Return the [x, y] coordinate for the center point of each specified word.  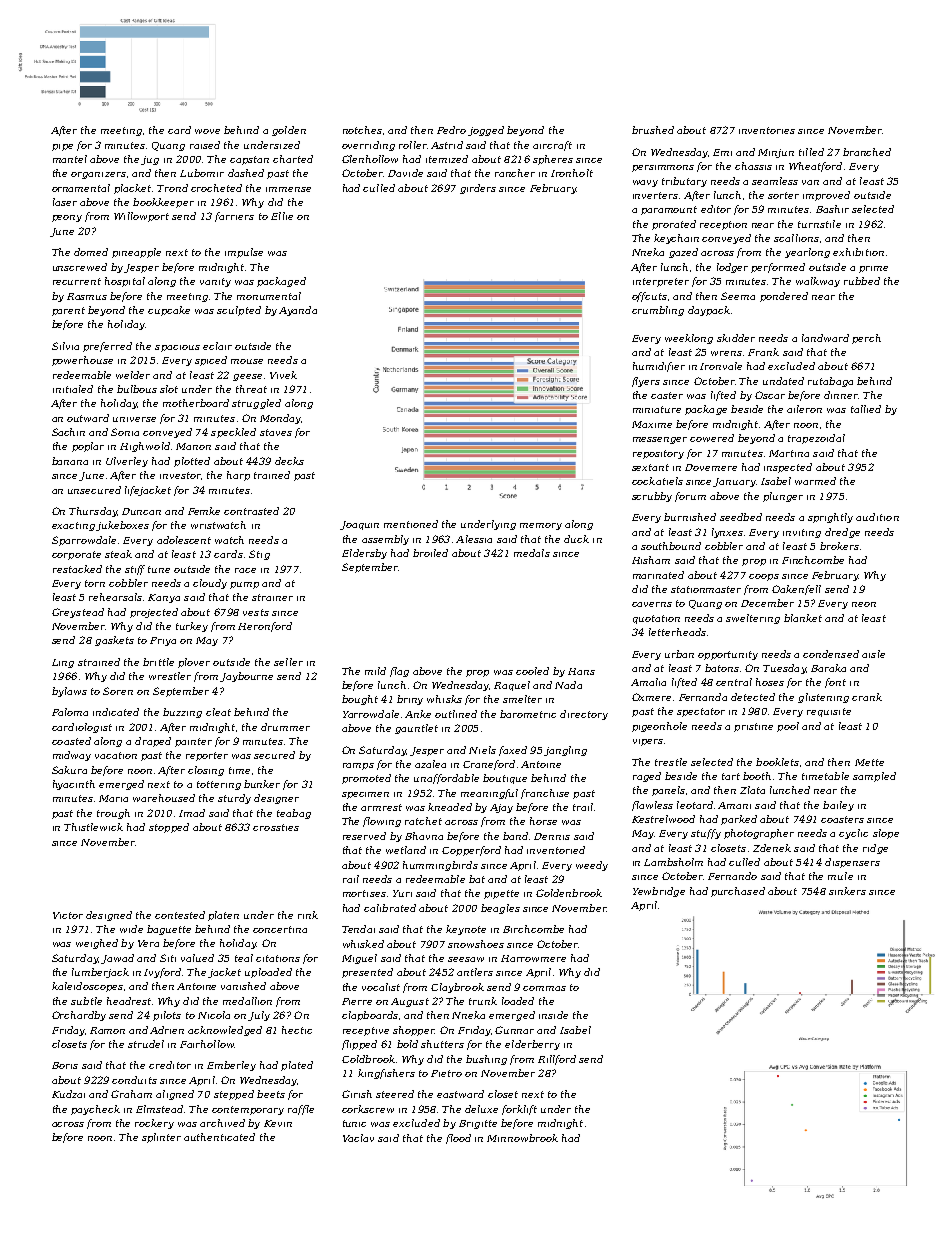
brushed [653, 130]
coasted [71, 741]
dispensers [852, 863]
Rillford [557, 1060]
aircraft [552, 146]
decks [289, 461]
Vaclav [358, 1138]
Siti [168, 958]
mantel [70, 159]
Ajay [501, 808]
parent [68, 311]
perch [866, 339]
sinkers [847, 891]
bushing [486, 1060]
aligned [175, 1095]
